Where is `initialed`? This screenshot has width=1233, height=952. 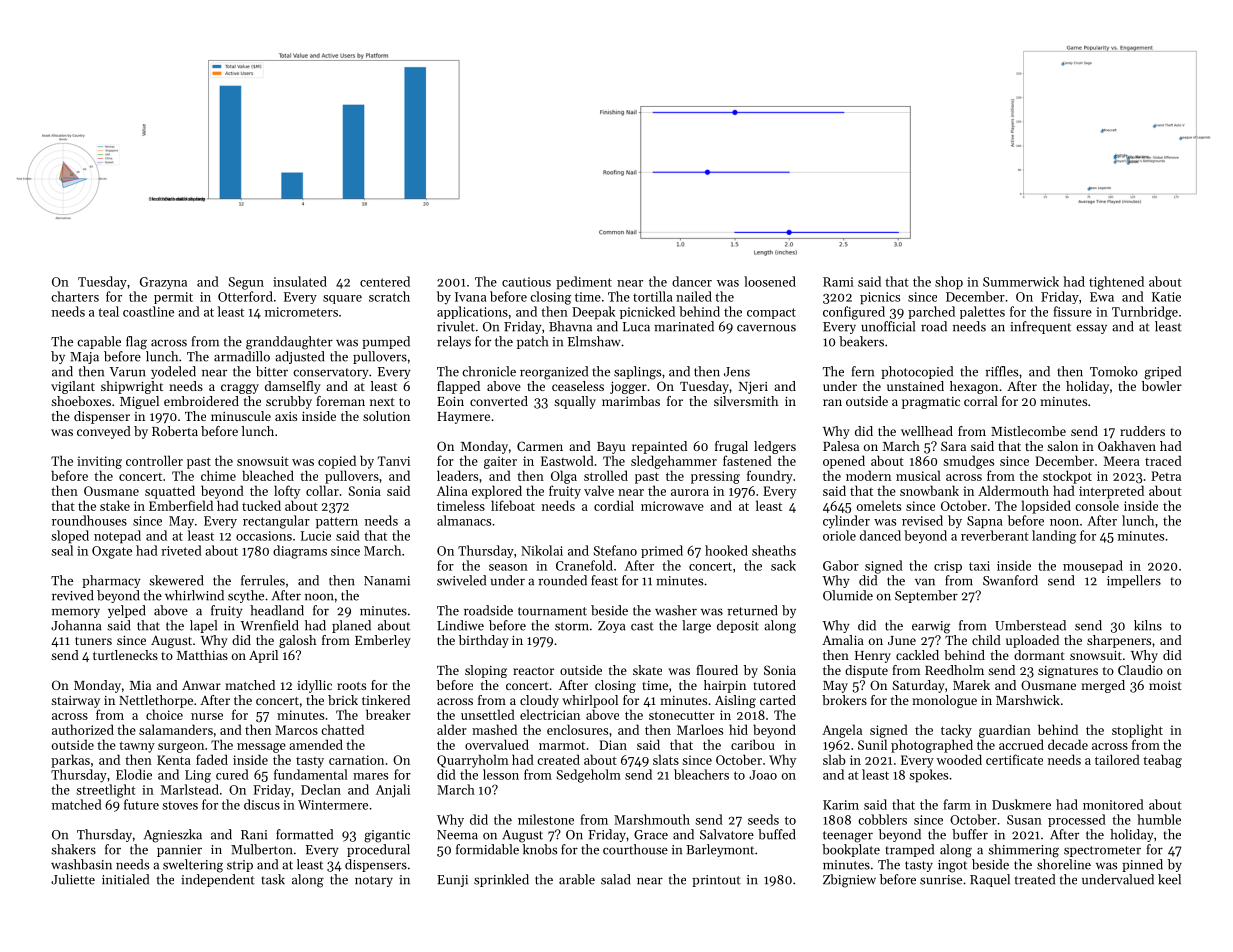
initialed is located at coordinates (125, 879).
